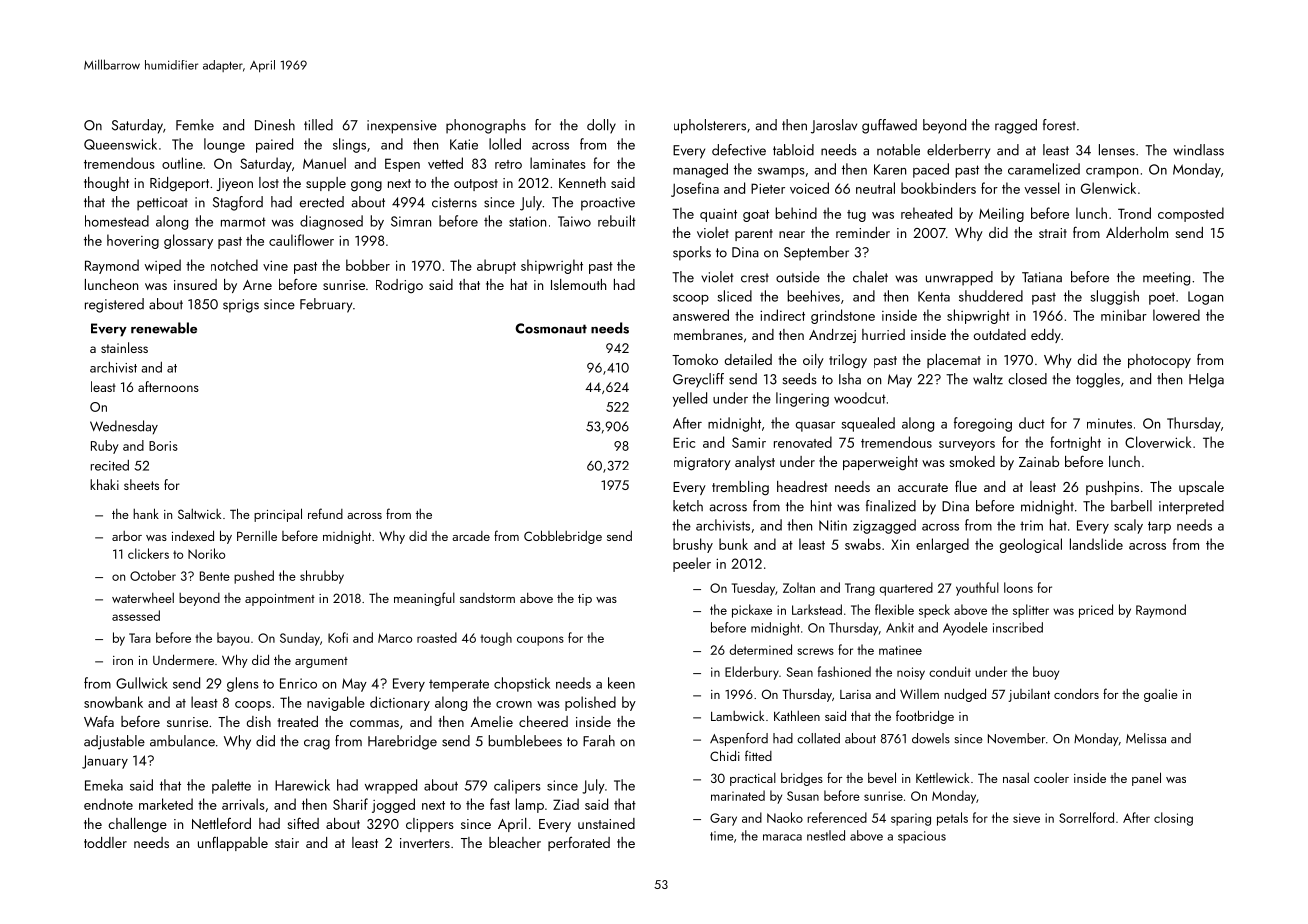  What do you see at coordinates (1016, 126) in the document?
I see `ragged` at bounding box center [1016, 126].
